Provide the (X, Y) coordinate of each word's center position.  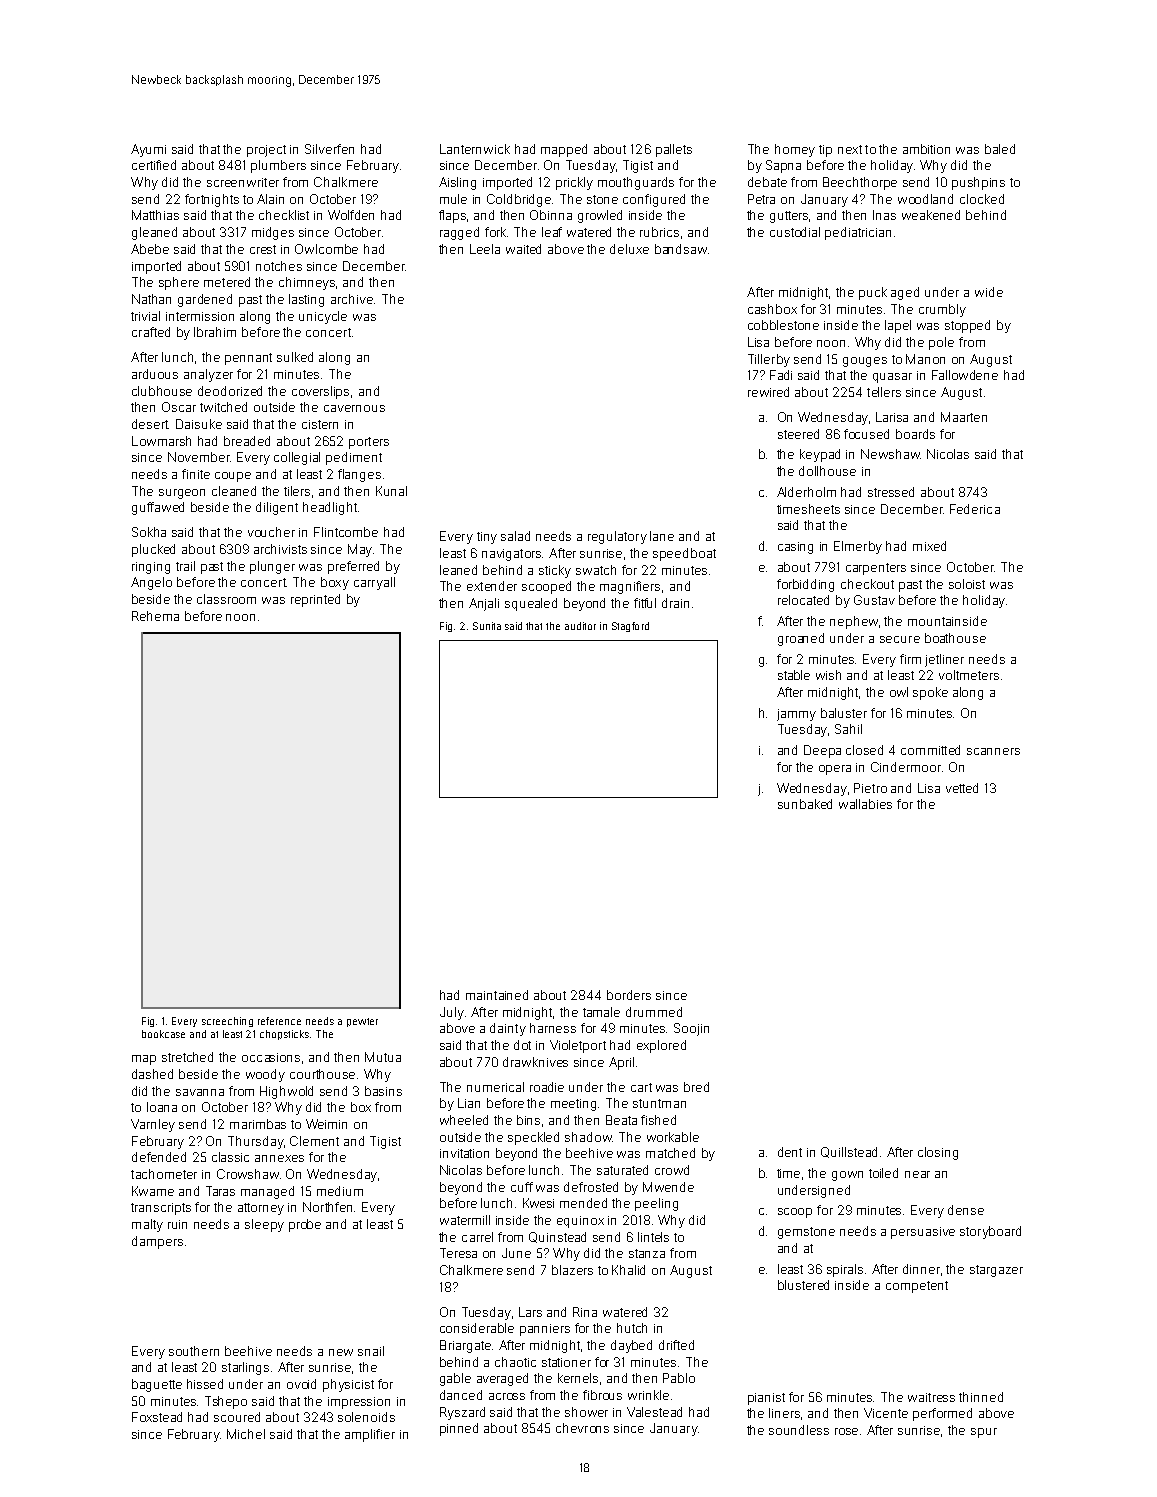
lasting (306, 300)
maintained (497, 995)
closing (938, 1153)
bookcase (163, 1034)
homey (795, 150)
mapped (564, 150)
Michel (246, 1434)
